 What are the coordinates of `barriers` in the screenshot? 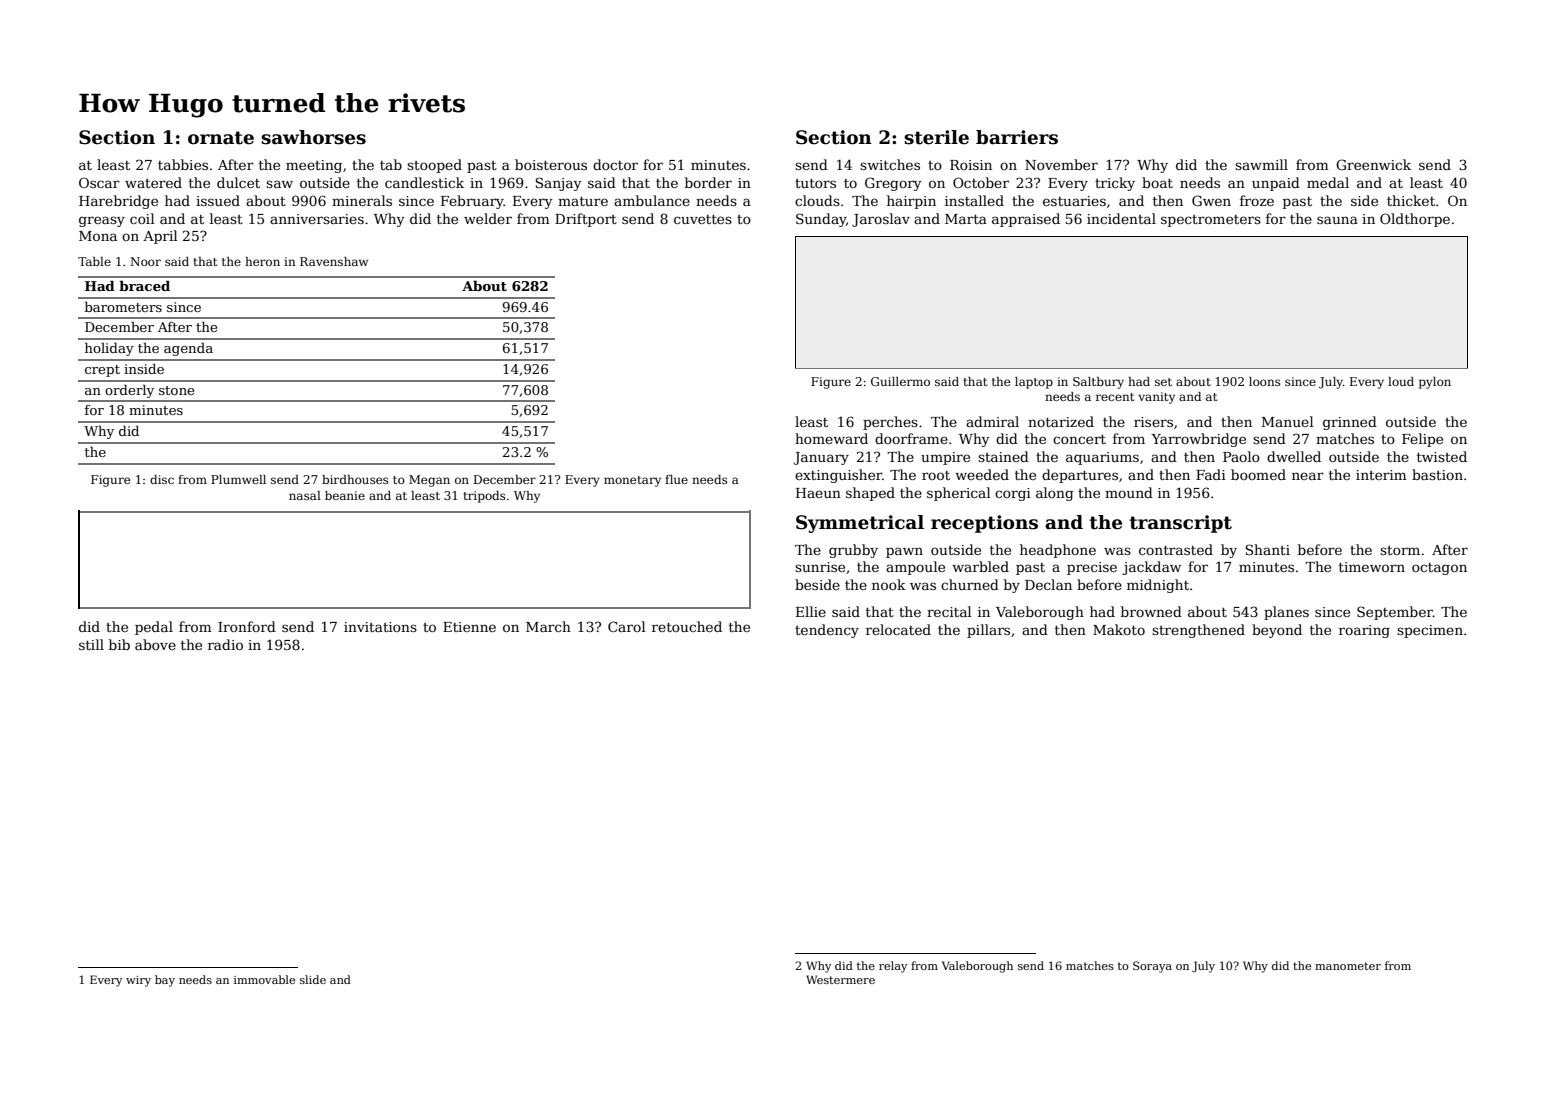 It's located at (1017, 137).
